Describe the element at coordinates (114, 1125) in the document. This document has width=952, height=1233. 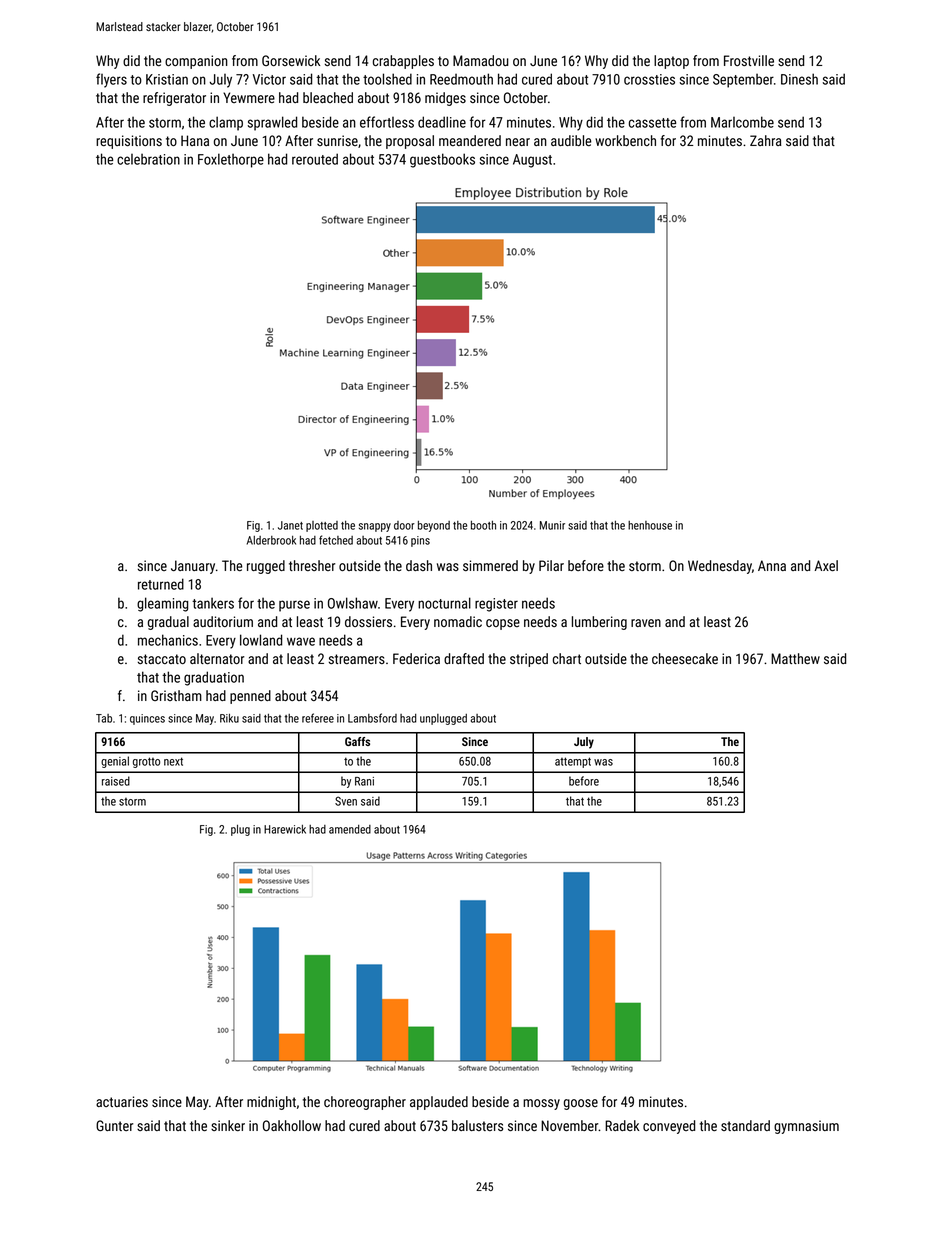
I see `Gunter` at that location.
